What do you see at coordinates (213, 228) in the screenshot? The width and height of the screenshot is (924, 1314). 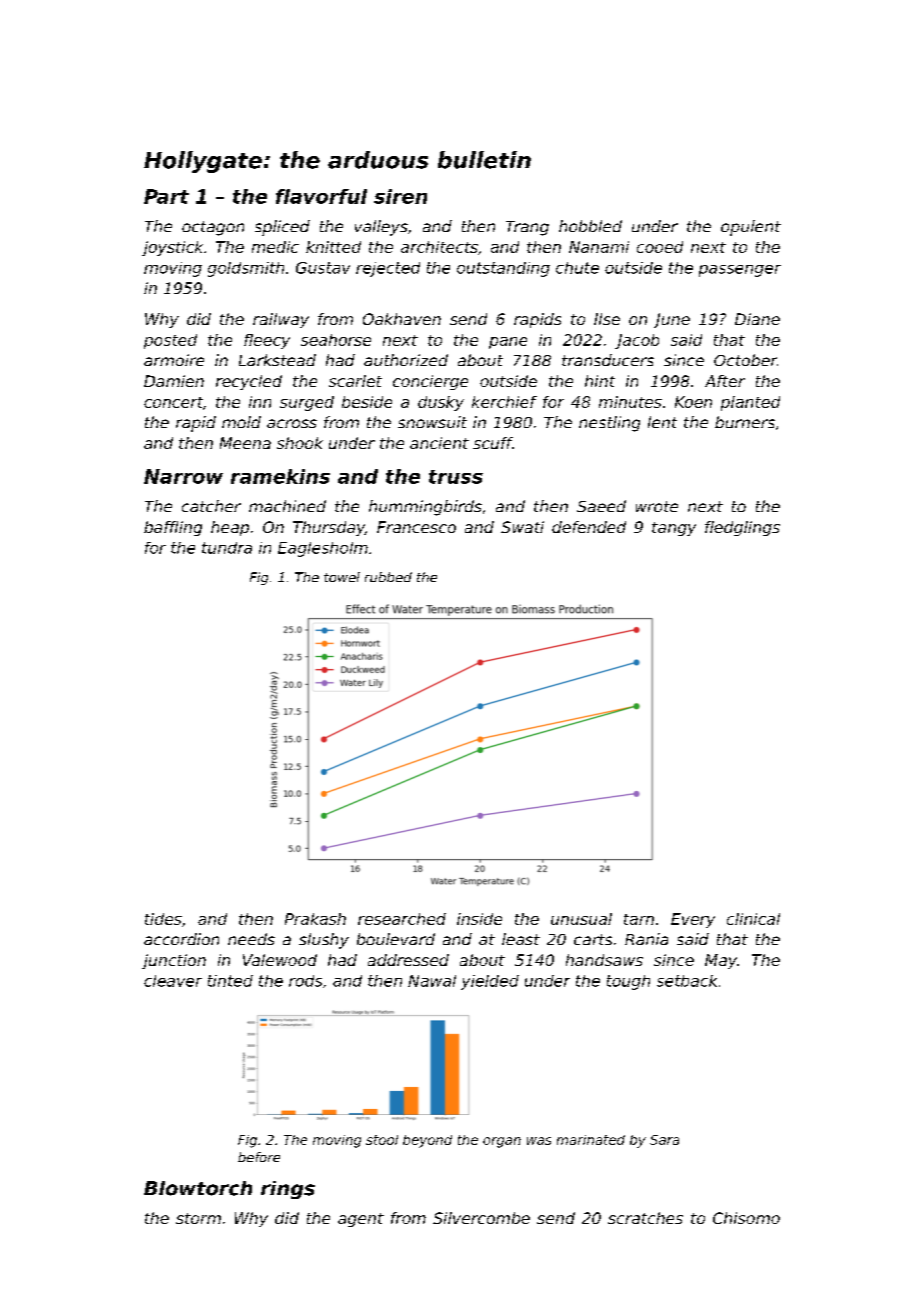 I see `octagon` at bounding box center [213, 228].
